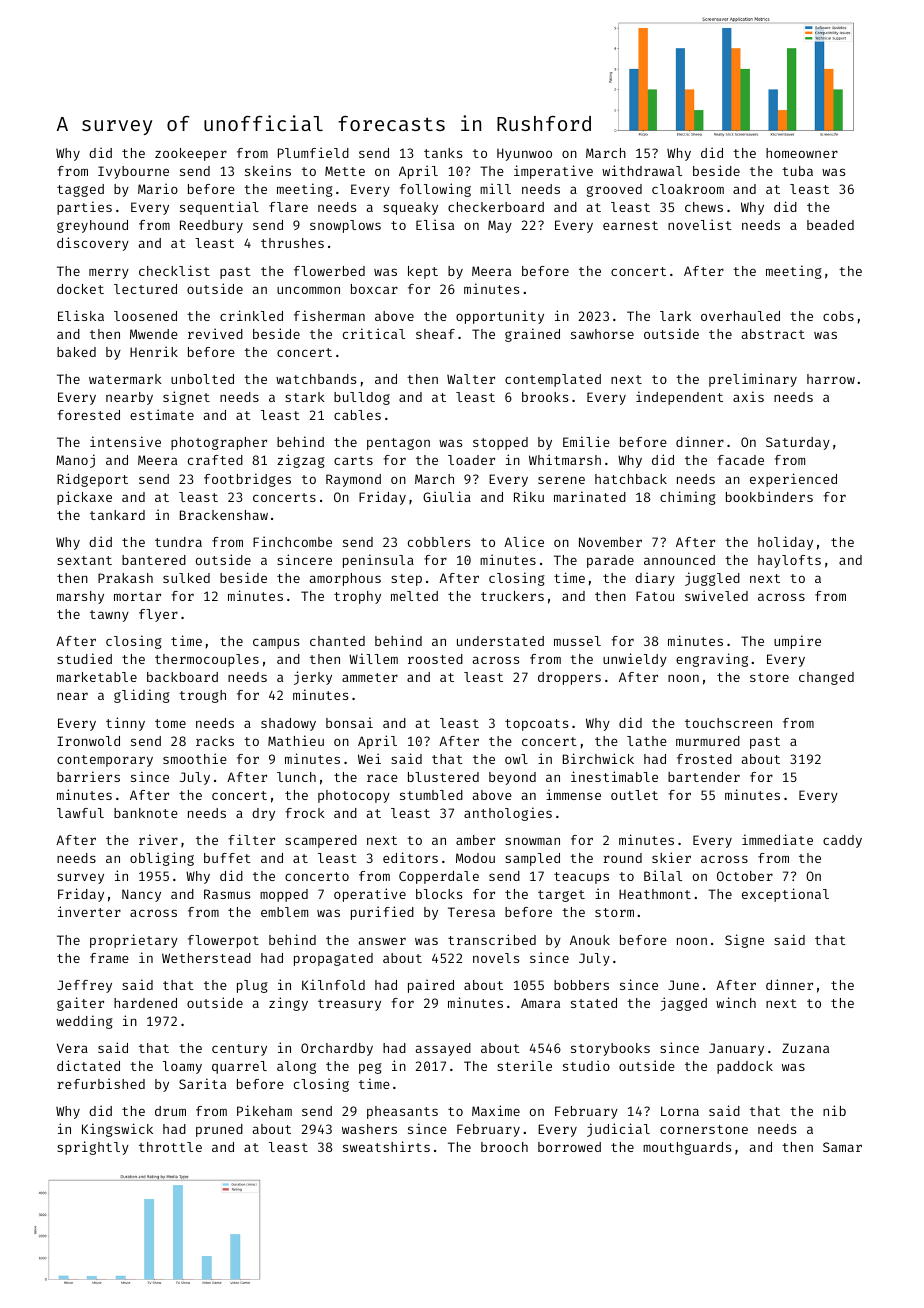 The image size is (924, 1308). I want to click on sprightly, so click(93, 1148).
